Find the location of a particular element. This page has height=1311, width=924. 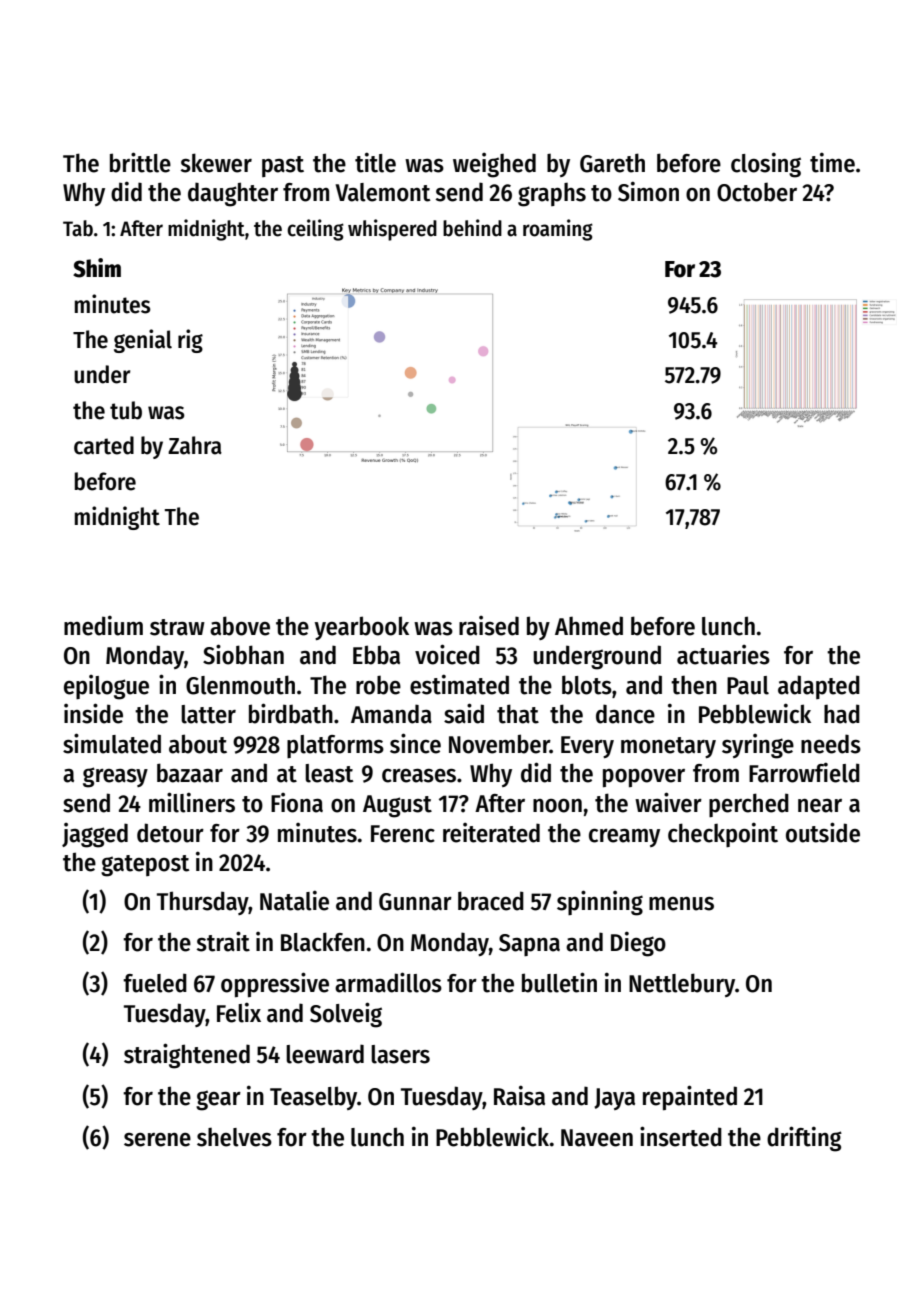

closing is located at coordinates (766, 165).
